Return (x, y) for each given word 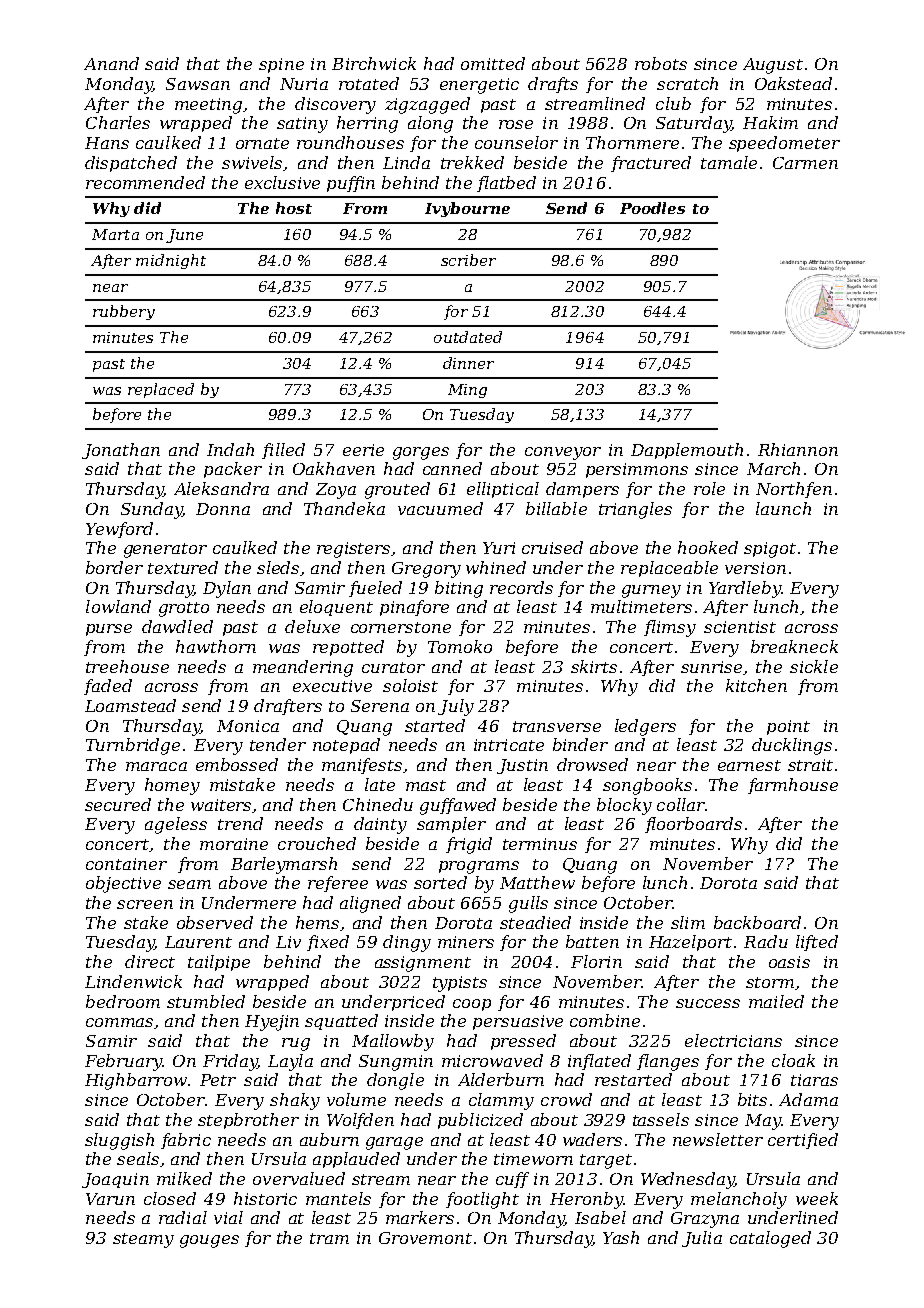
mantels (338, 1198)
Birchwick (374, 63)
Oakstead (793, 83)
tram (329, 1238)
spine (281, 65)
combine (605, 1020)
